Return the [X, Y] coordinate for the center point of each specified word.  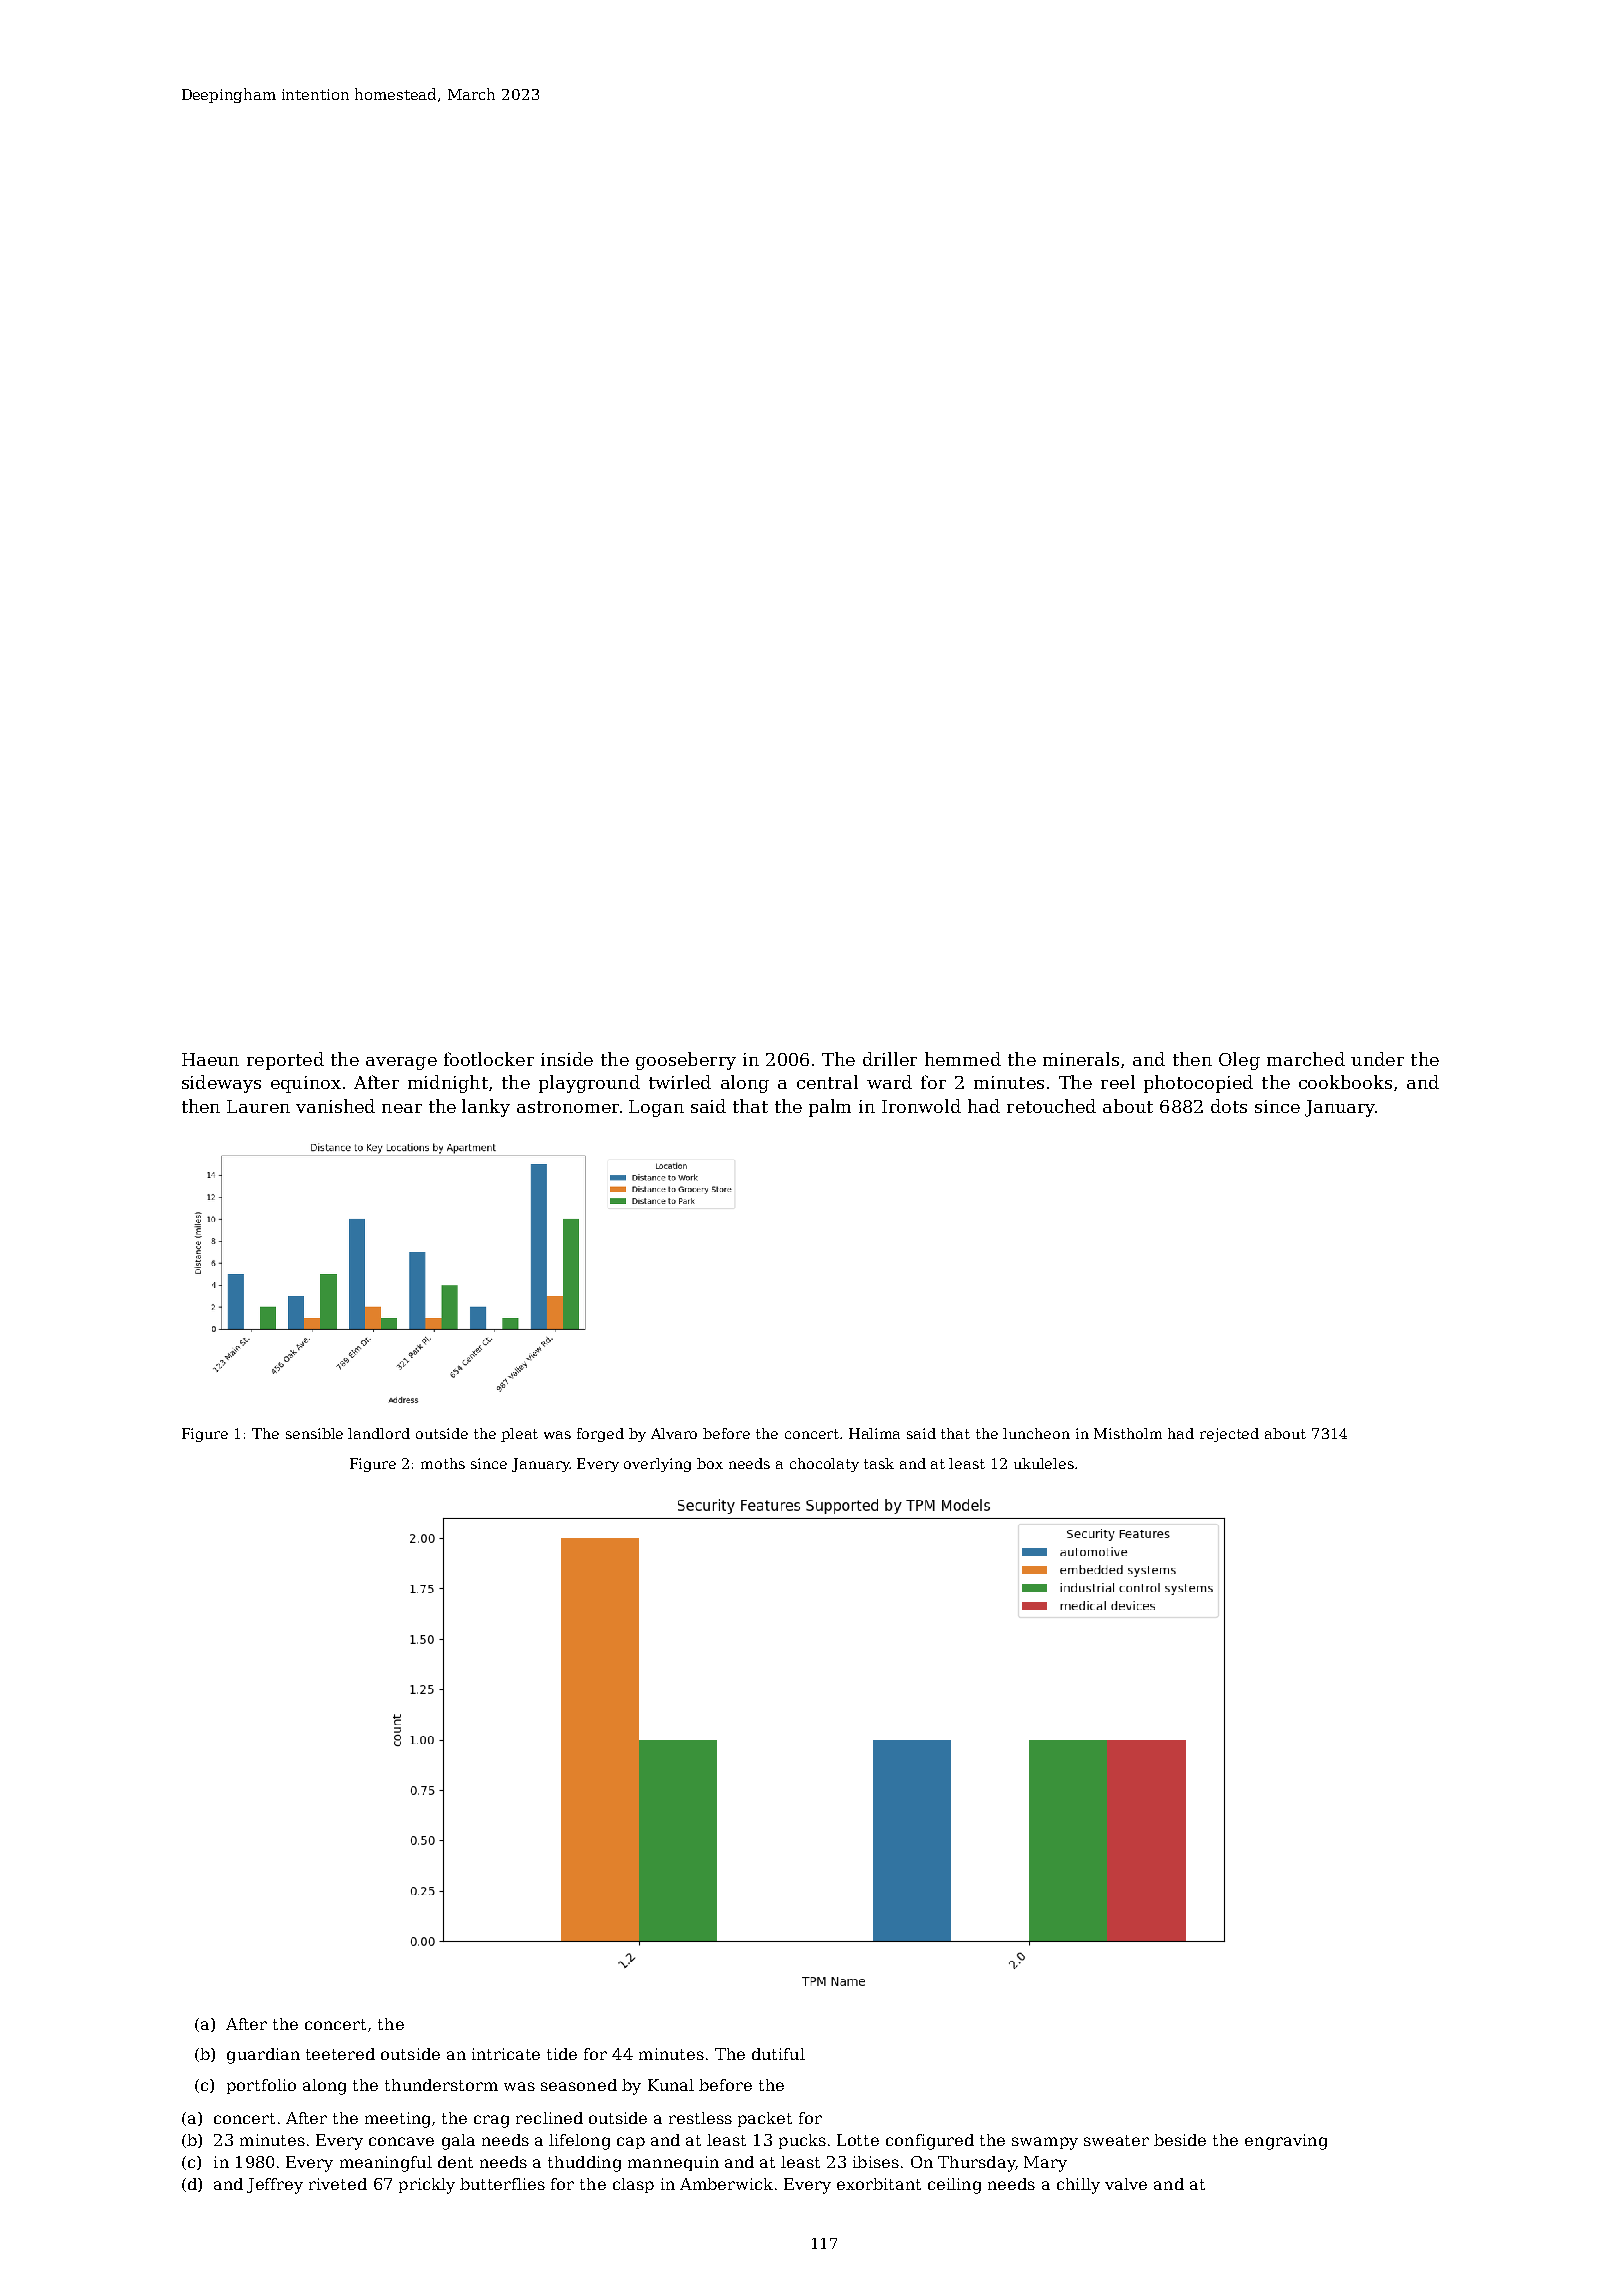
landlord [379, 1433]
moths [443, 1463]
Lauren [258, 1106]
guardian [263, 2056]
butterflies [502, 2184]
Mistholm [1128, 1433]
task [879, 1463]
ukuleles [1044, 1463]
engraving [1286, 2142]
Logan [656, 1108]
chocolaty [824, 1465]
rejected [1229, 1435]
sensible [314, 1433]
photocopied [1198, 1084]
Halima [874, 1433]
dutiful [778, 2054]
